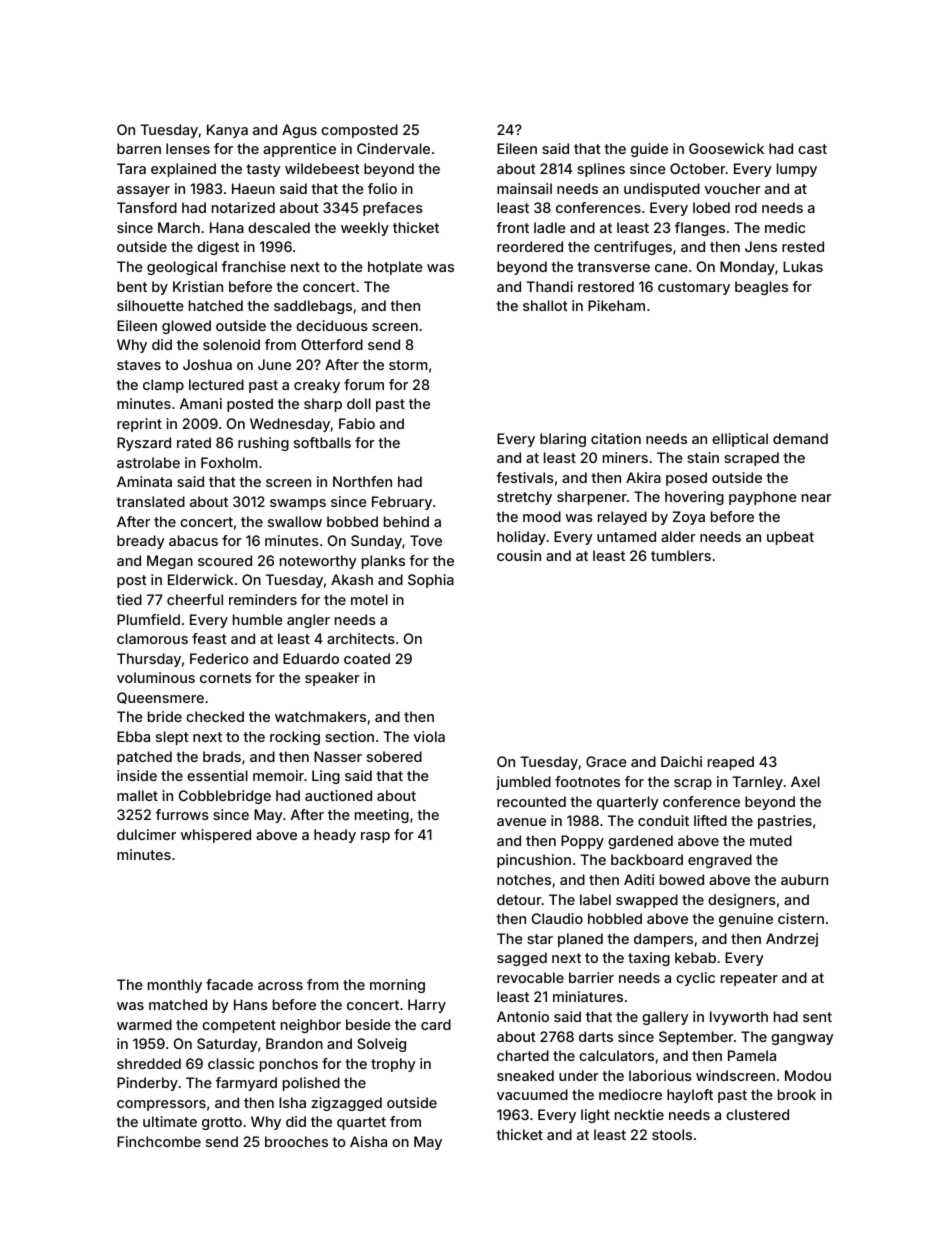 The width and height of the screenshot is (952, 1233). What do you see at coordinates (139, 148) in the screenshot?
I see `barren` at bounding box center [139, 148].
